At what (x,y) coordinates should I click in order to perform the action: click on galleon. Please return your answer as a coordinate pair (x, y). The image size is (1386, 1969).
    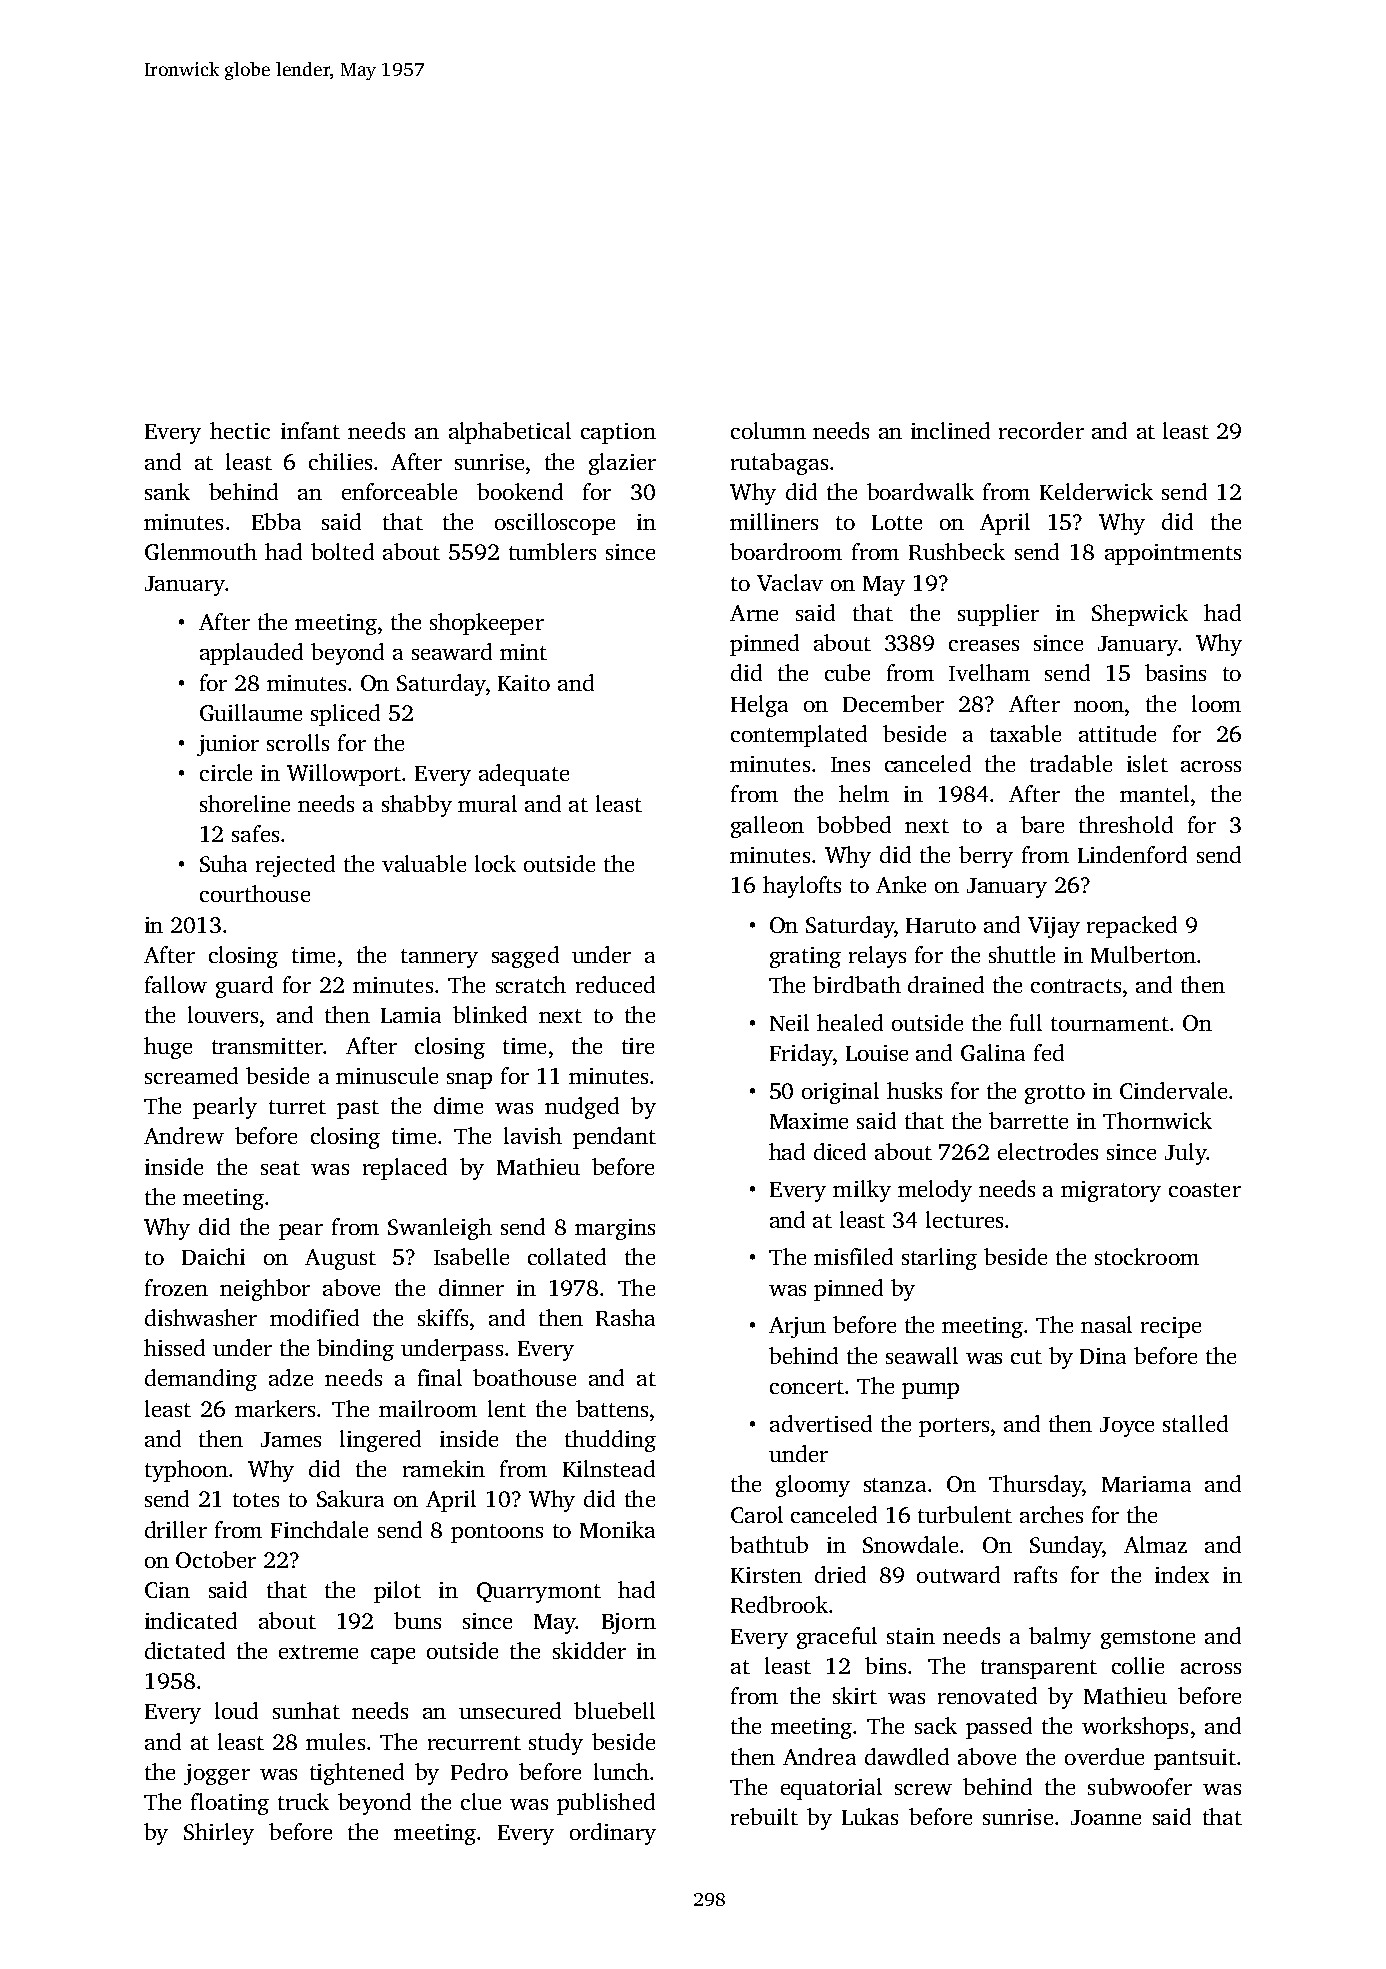
    Looking at the image, I should click on (767, 827).
